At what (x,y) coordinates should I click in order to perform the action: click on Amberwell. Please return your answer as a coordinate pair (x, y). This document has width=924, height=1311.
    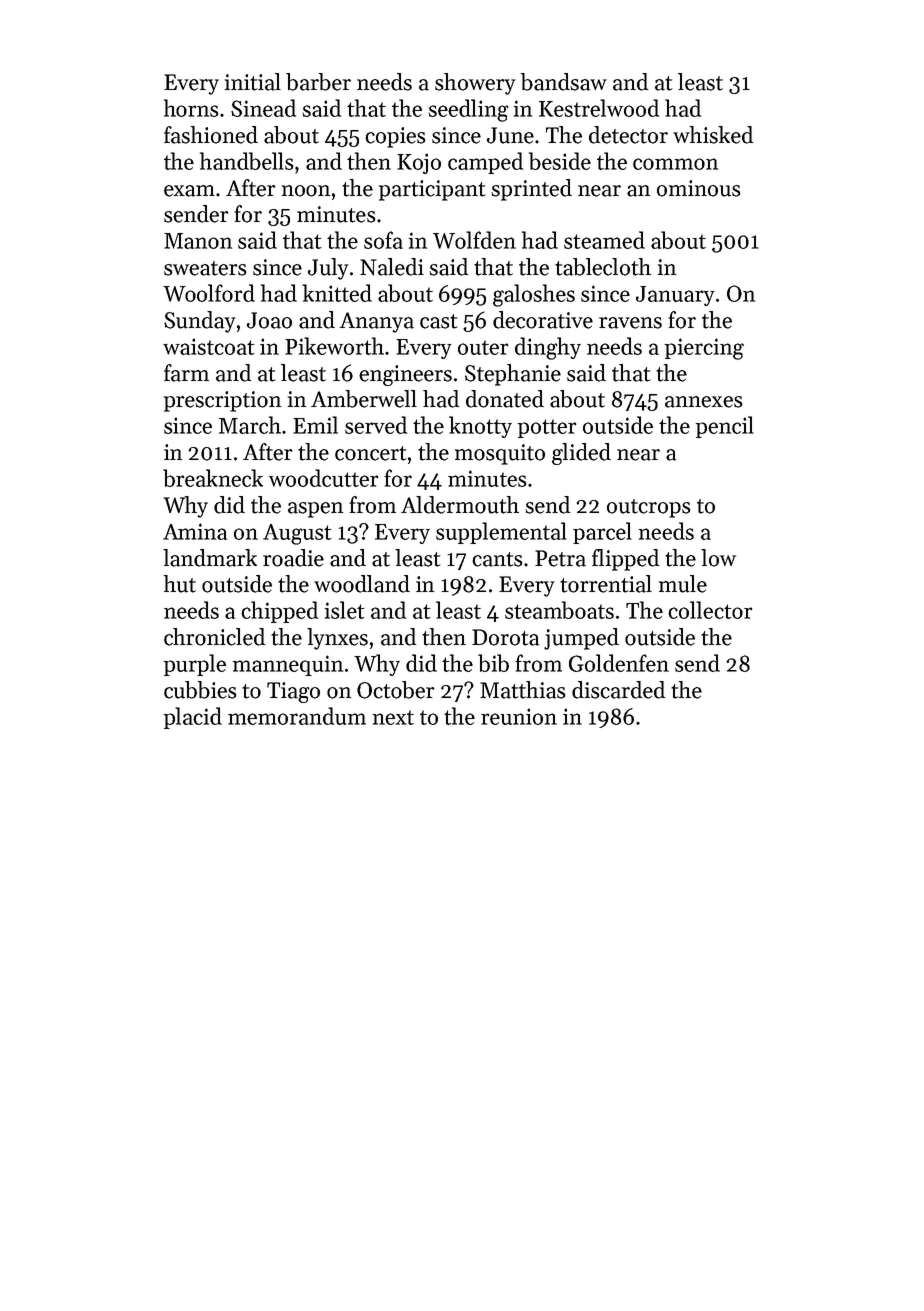
    Looking at the image, I should click on (364, 399).
